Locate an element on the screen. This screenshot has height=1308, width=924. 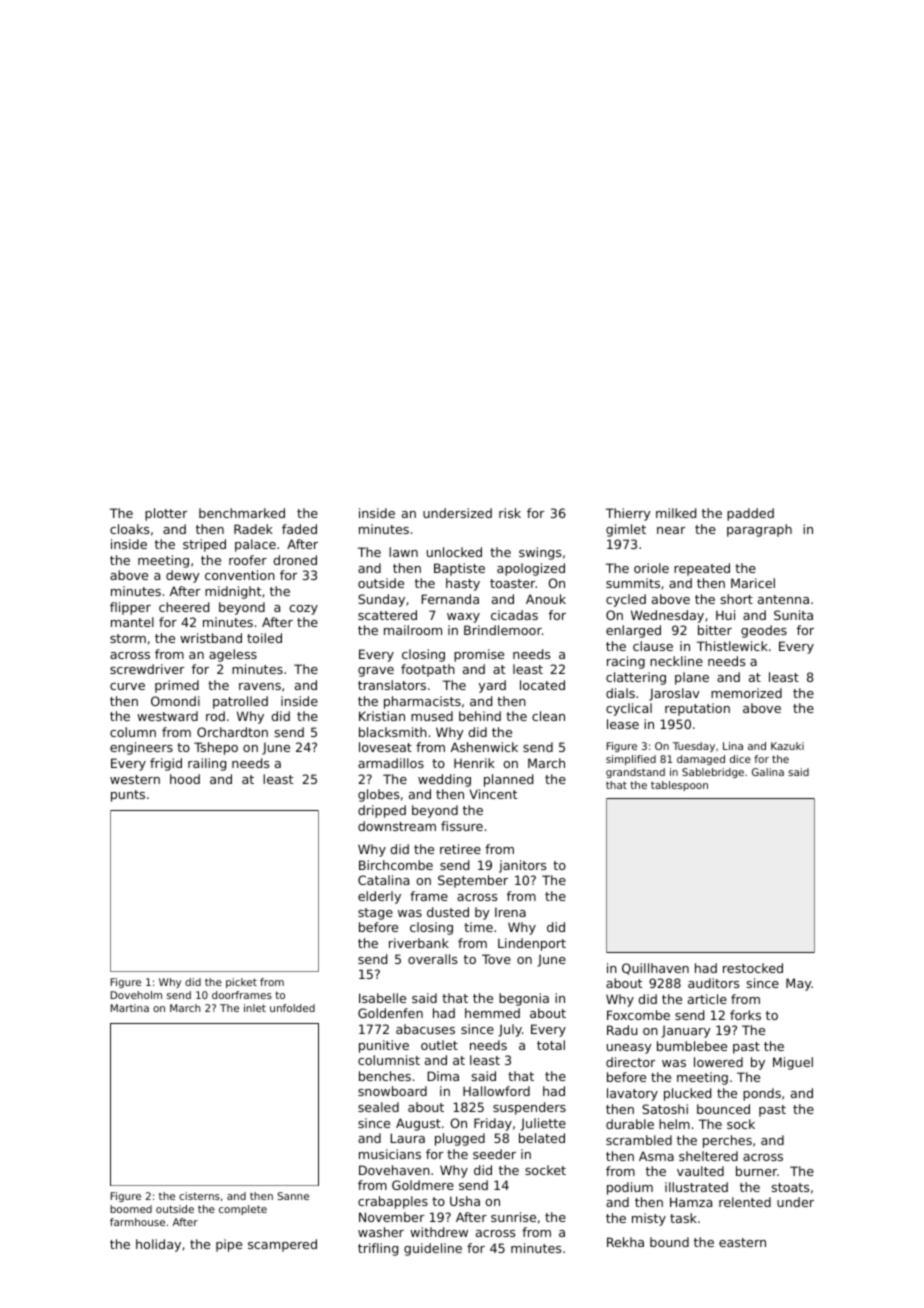
plotter is located at coordinates (166, 514).
